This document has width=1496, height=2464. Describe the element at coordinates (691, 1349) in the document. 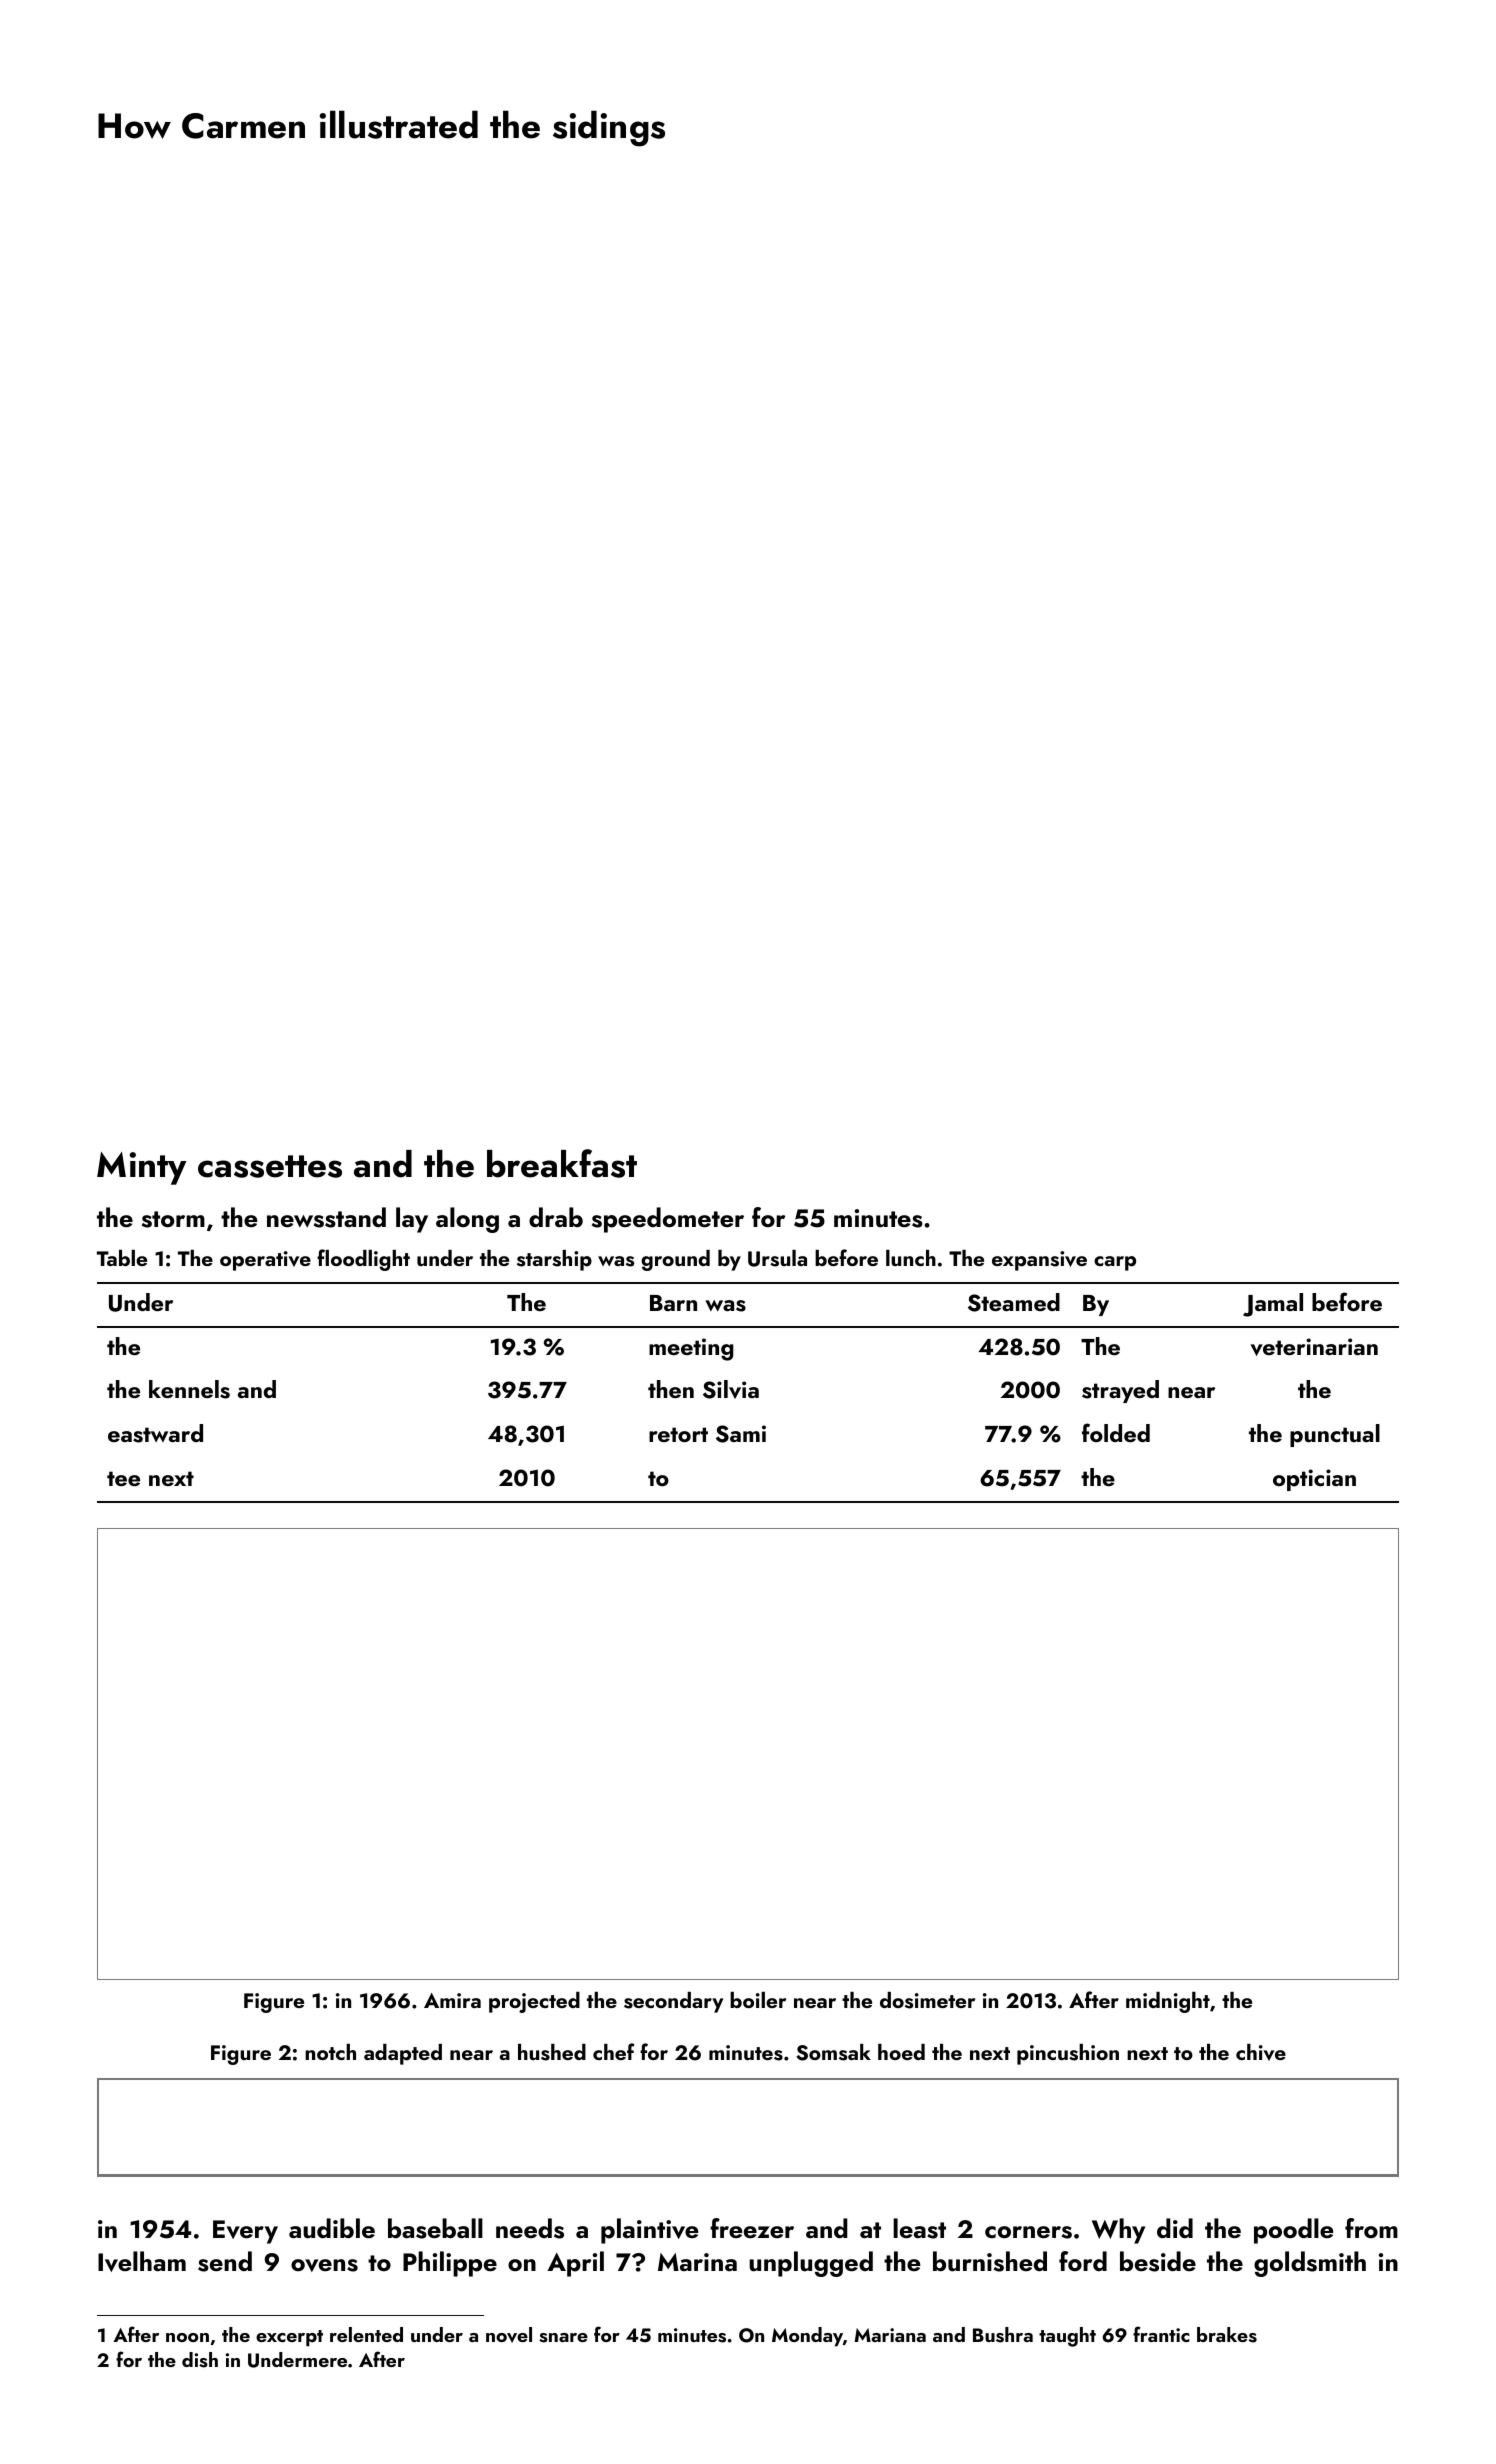

I see `meeting` at that location.
